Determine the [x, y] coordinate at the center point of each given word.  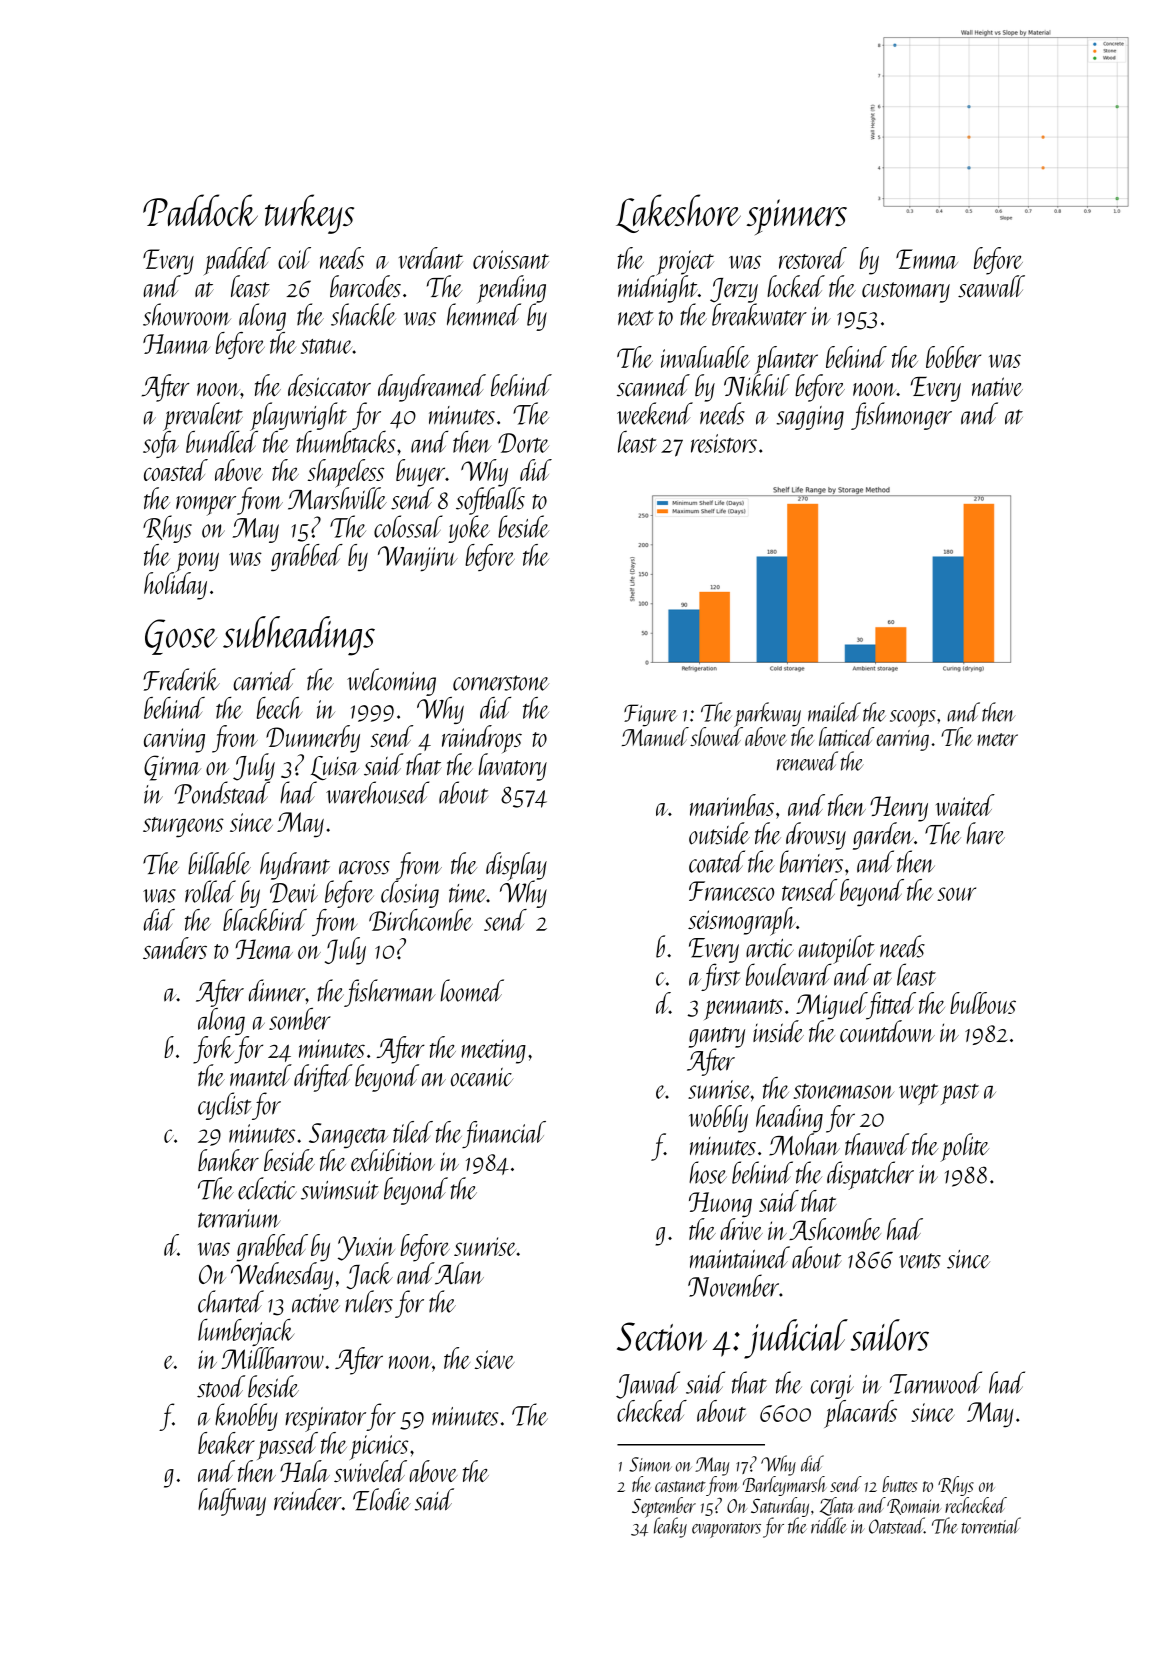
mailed [834, 712]
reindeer [308, 1499]
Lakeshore [678, 213]
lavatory [513, 767]
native [997, 386]
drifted [323, 1078]
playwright [298, 416]
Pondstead [222, 792]
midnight [658, 289]
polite [964, 1147]
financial [504, 1135]
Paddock [200, 210]
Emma [927, 259]
